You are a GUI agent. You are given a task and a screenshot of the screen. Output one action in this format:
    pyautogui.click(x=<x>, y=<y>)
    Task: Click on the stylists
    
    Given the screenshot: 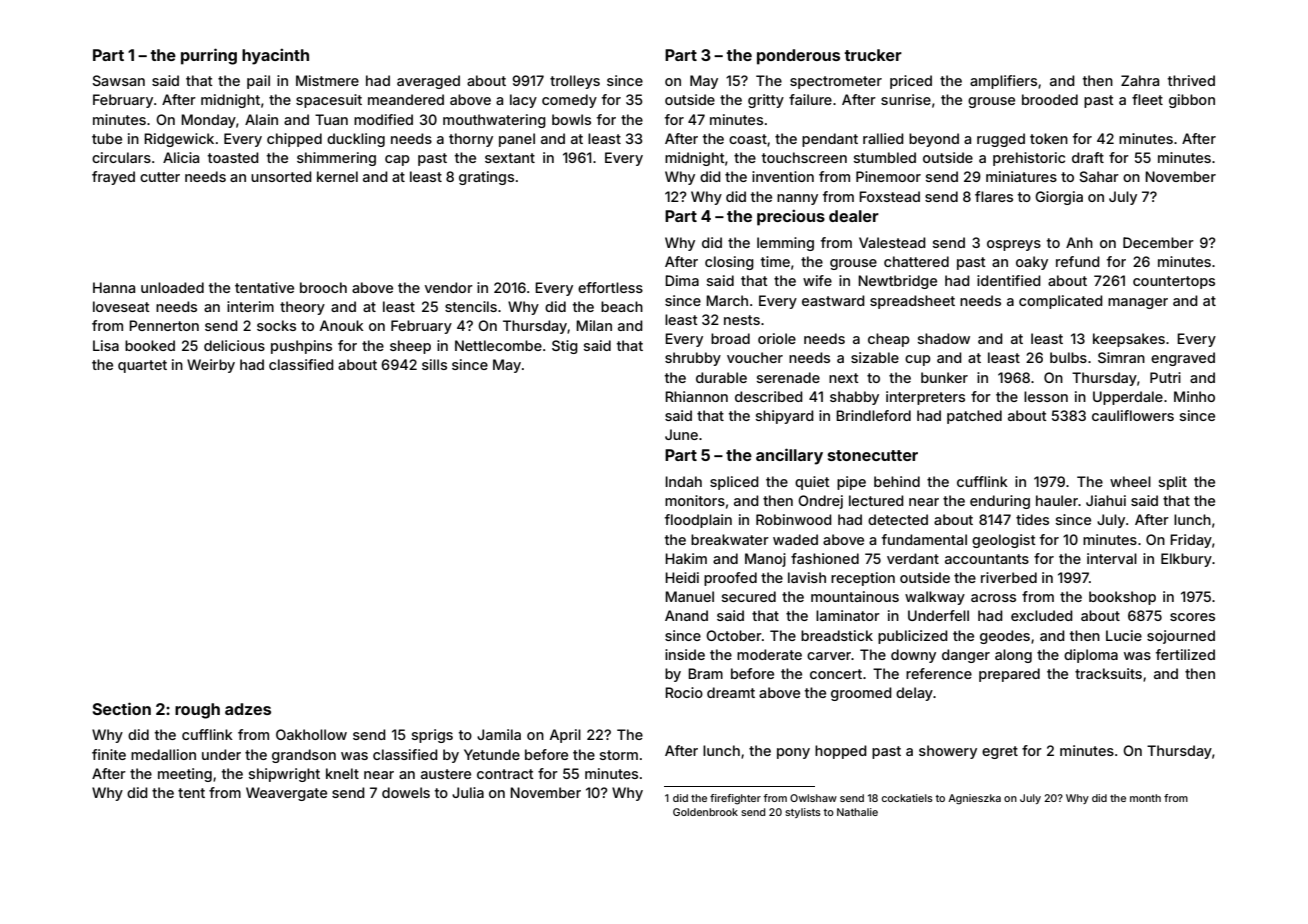 What is the action you would take?
    pyautogui.click(x=803, y=813)
